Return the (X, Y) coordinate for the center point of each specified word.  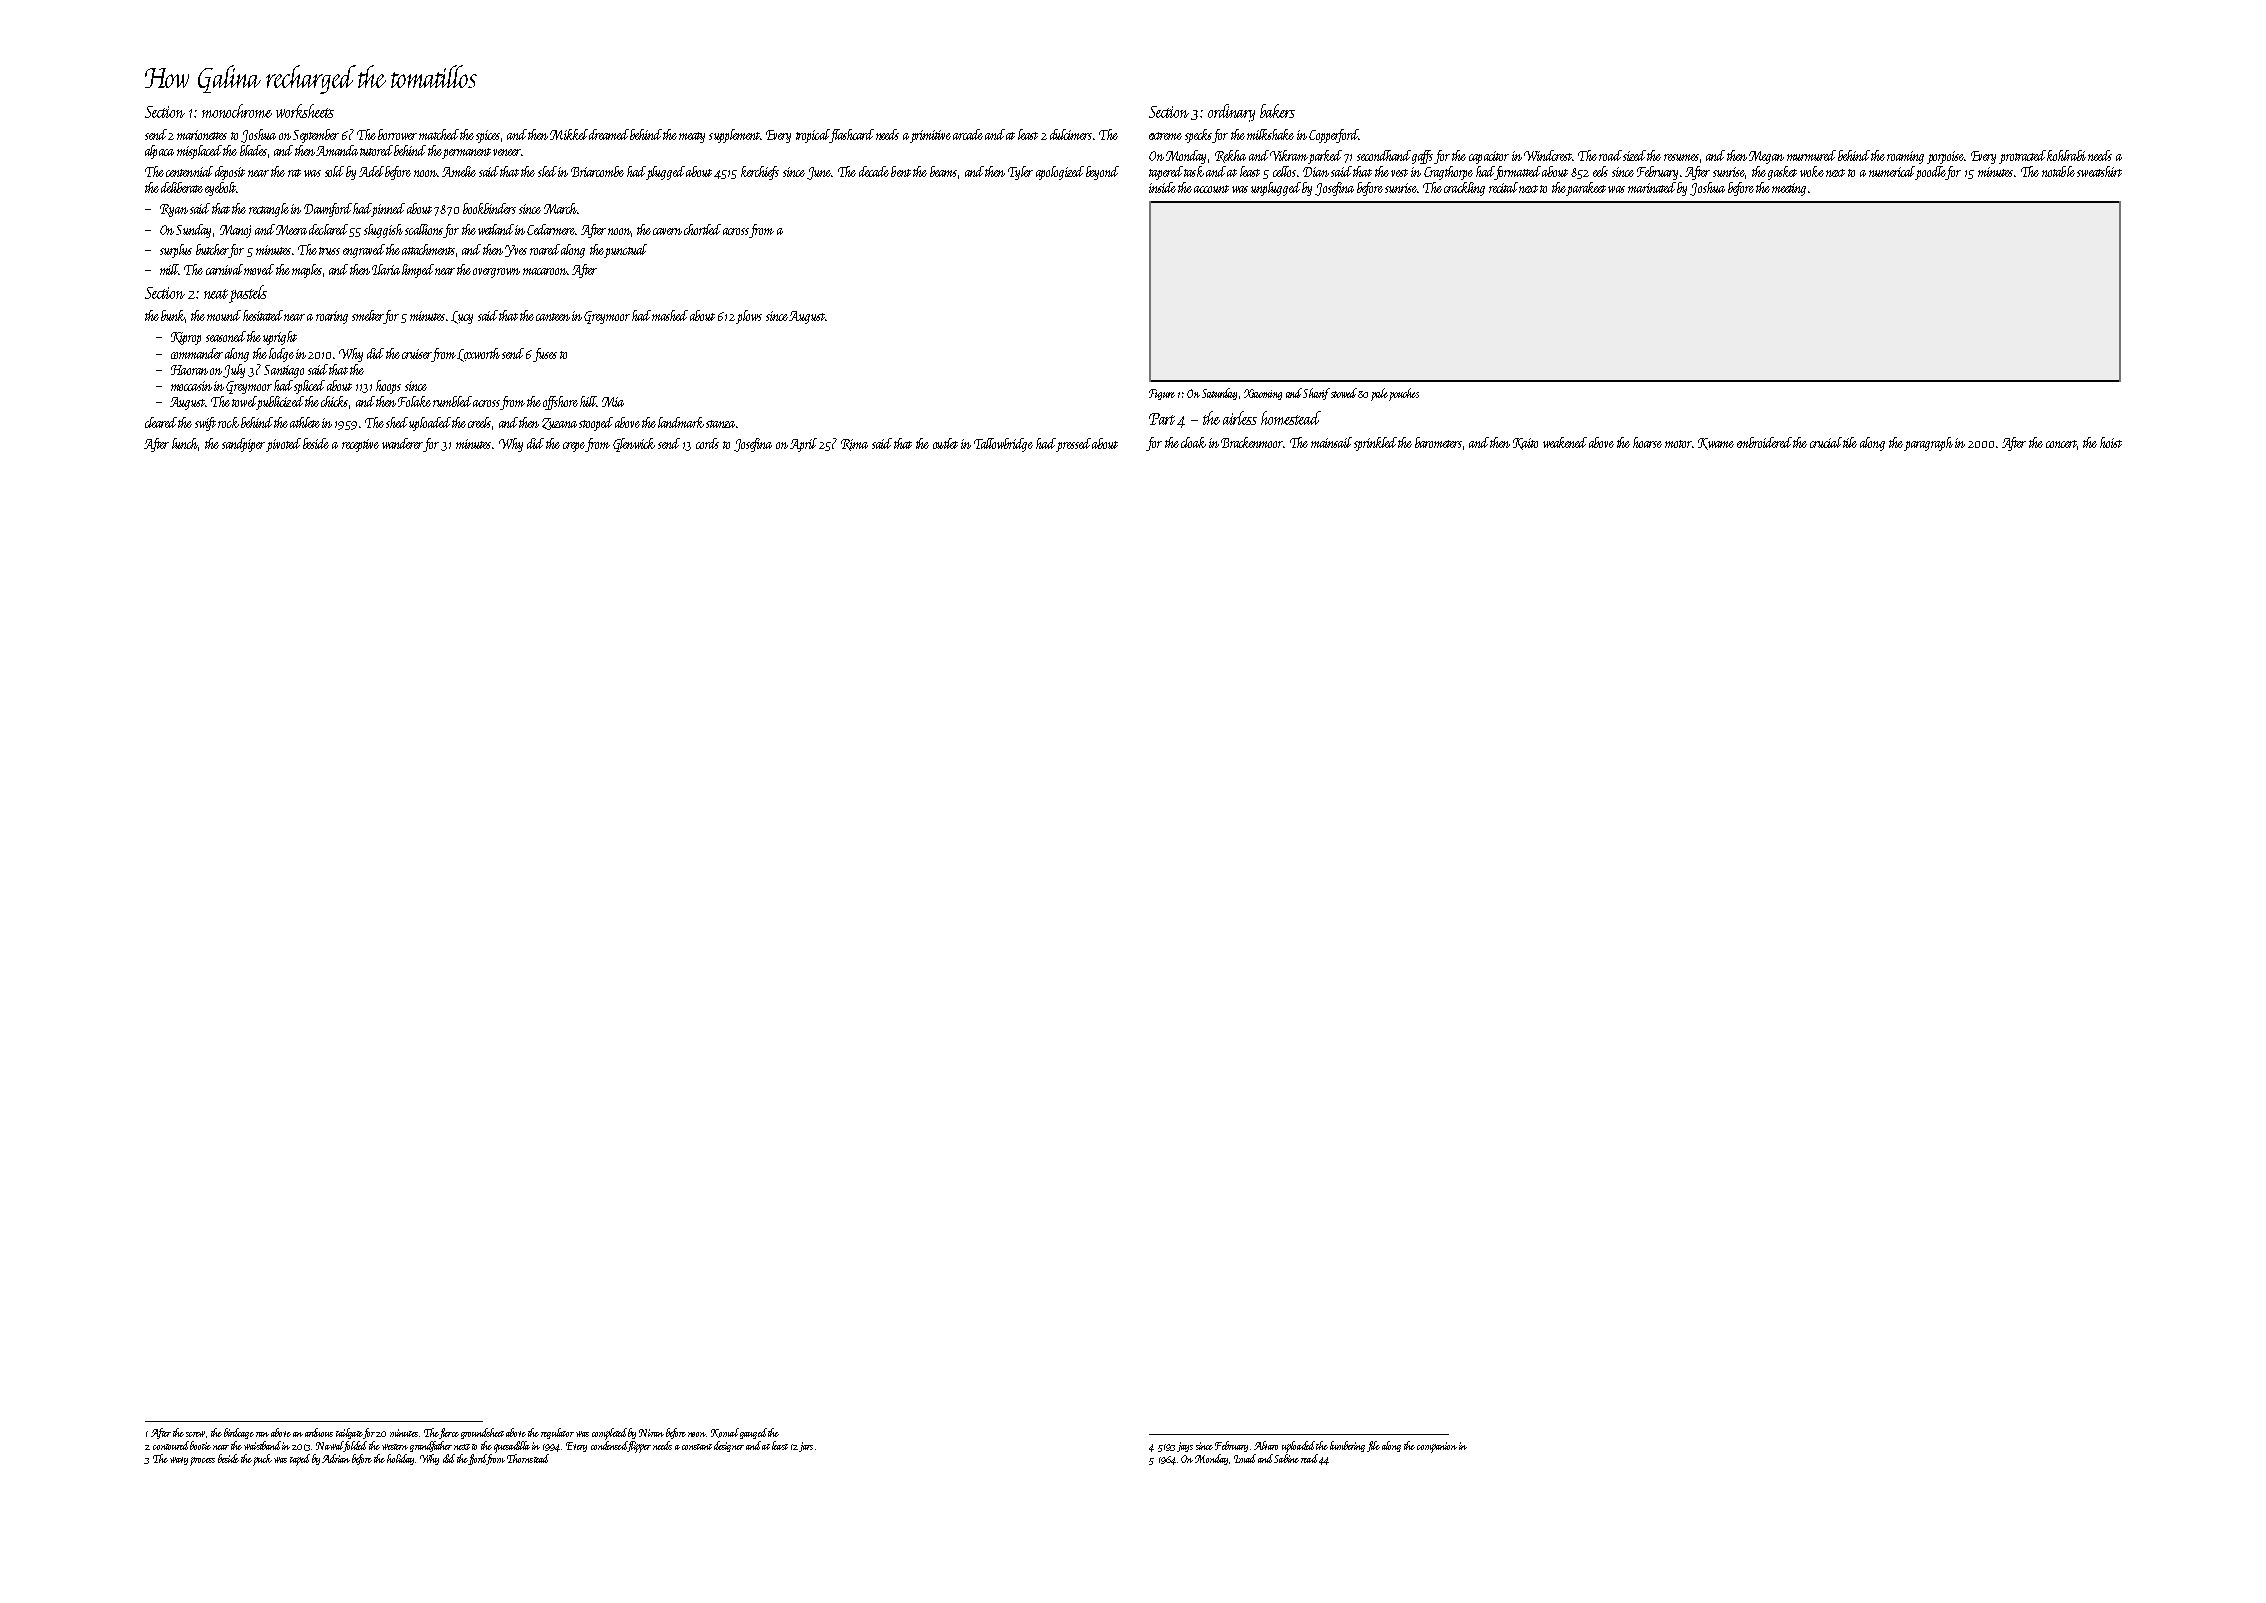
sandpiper (243, 445)
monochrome (237, 111)
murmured (1811, 155)
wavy (179, 1461)
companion (1437, 1447)
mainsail (1331, 442)
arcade (968, 134)
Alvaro (1266, 1445)
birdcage (239, 1433)
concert (2061, 444)
